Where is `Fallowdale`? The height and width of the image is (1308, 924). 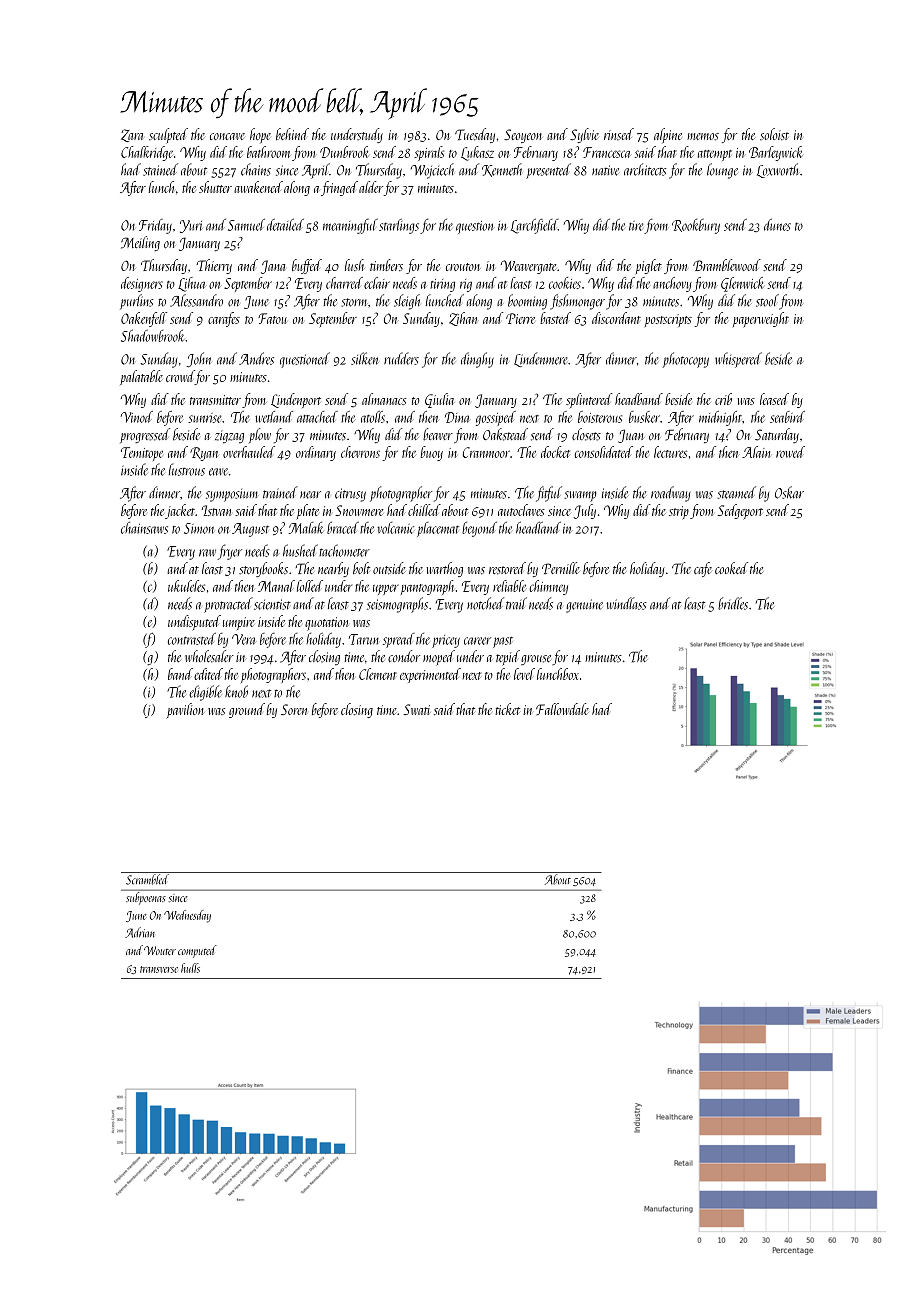
Fallowdale is located at coordinates (562, 709).
